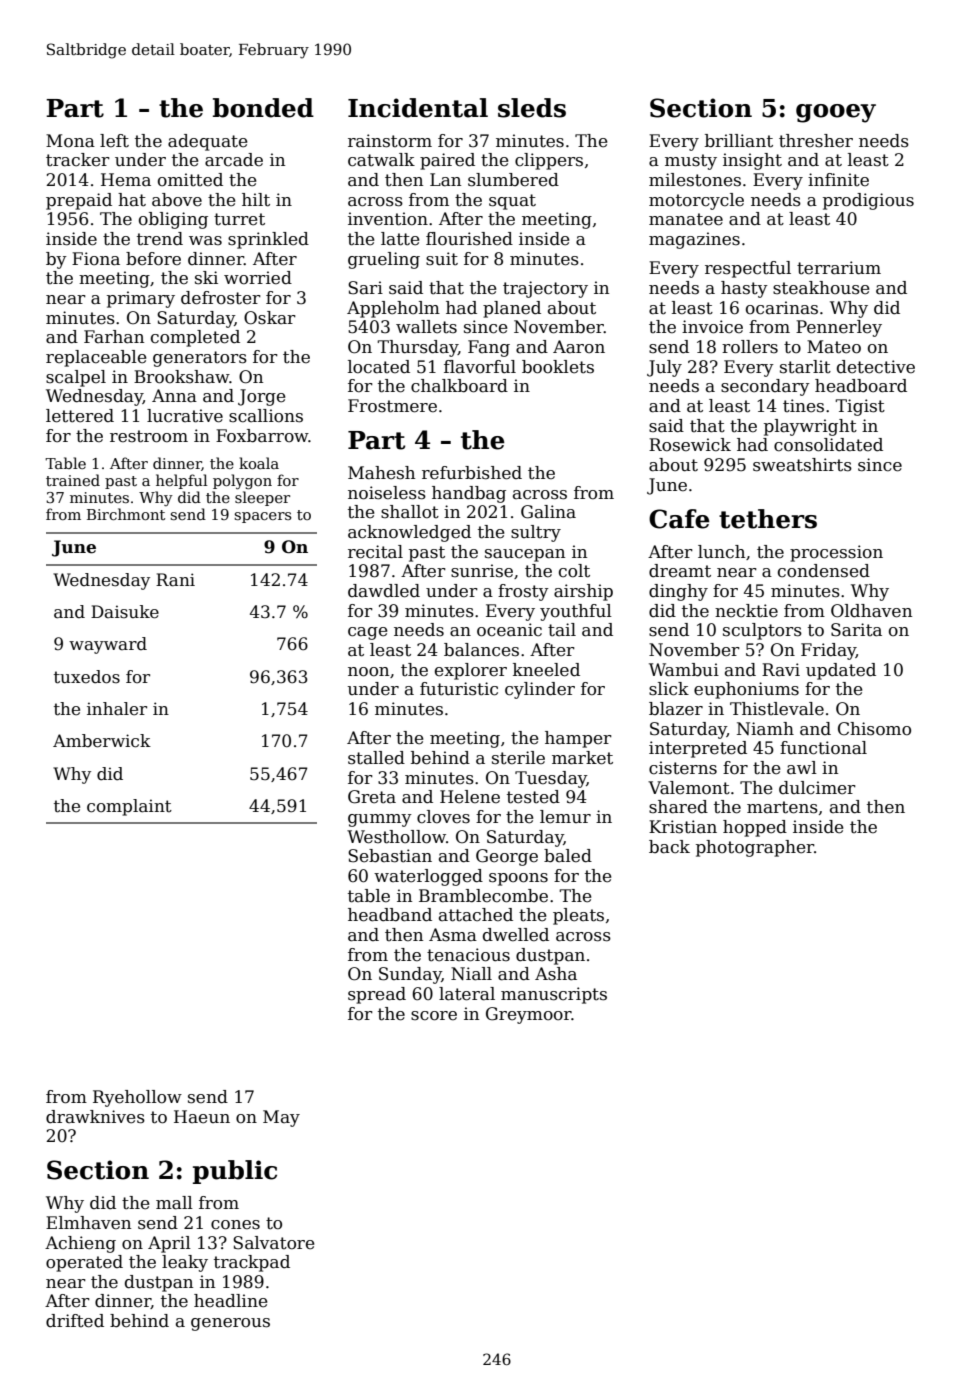 Image resolution: width=965 pixels, height=1397 pixels. I want to click on spread, so click(377, 995).
